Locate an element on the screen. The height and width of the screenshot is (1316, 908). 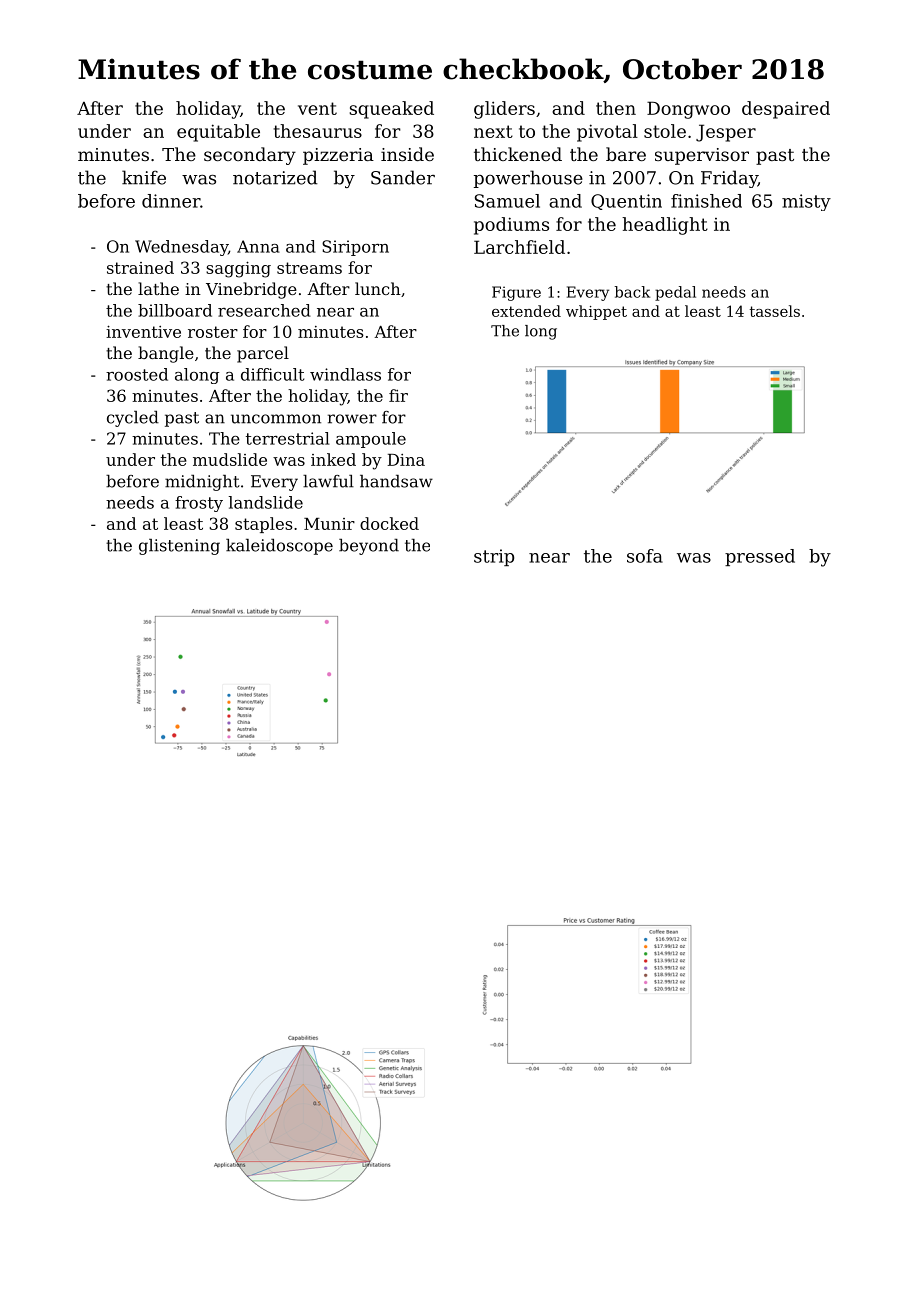
extended is located at coordinates (526, 311).
